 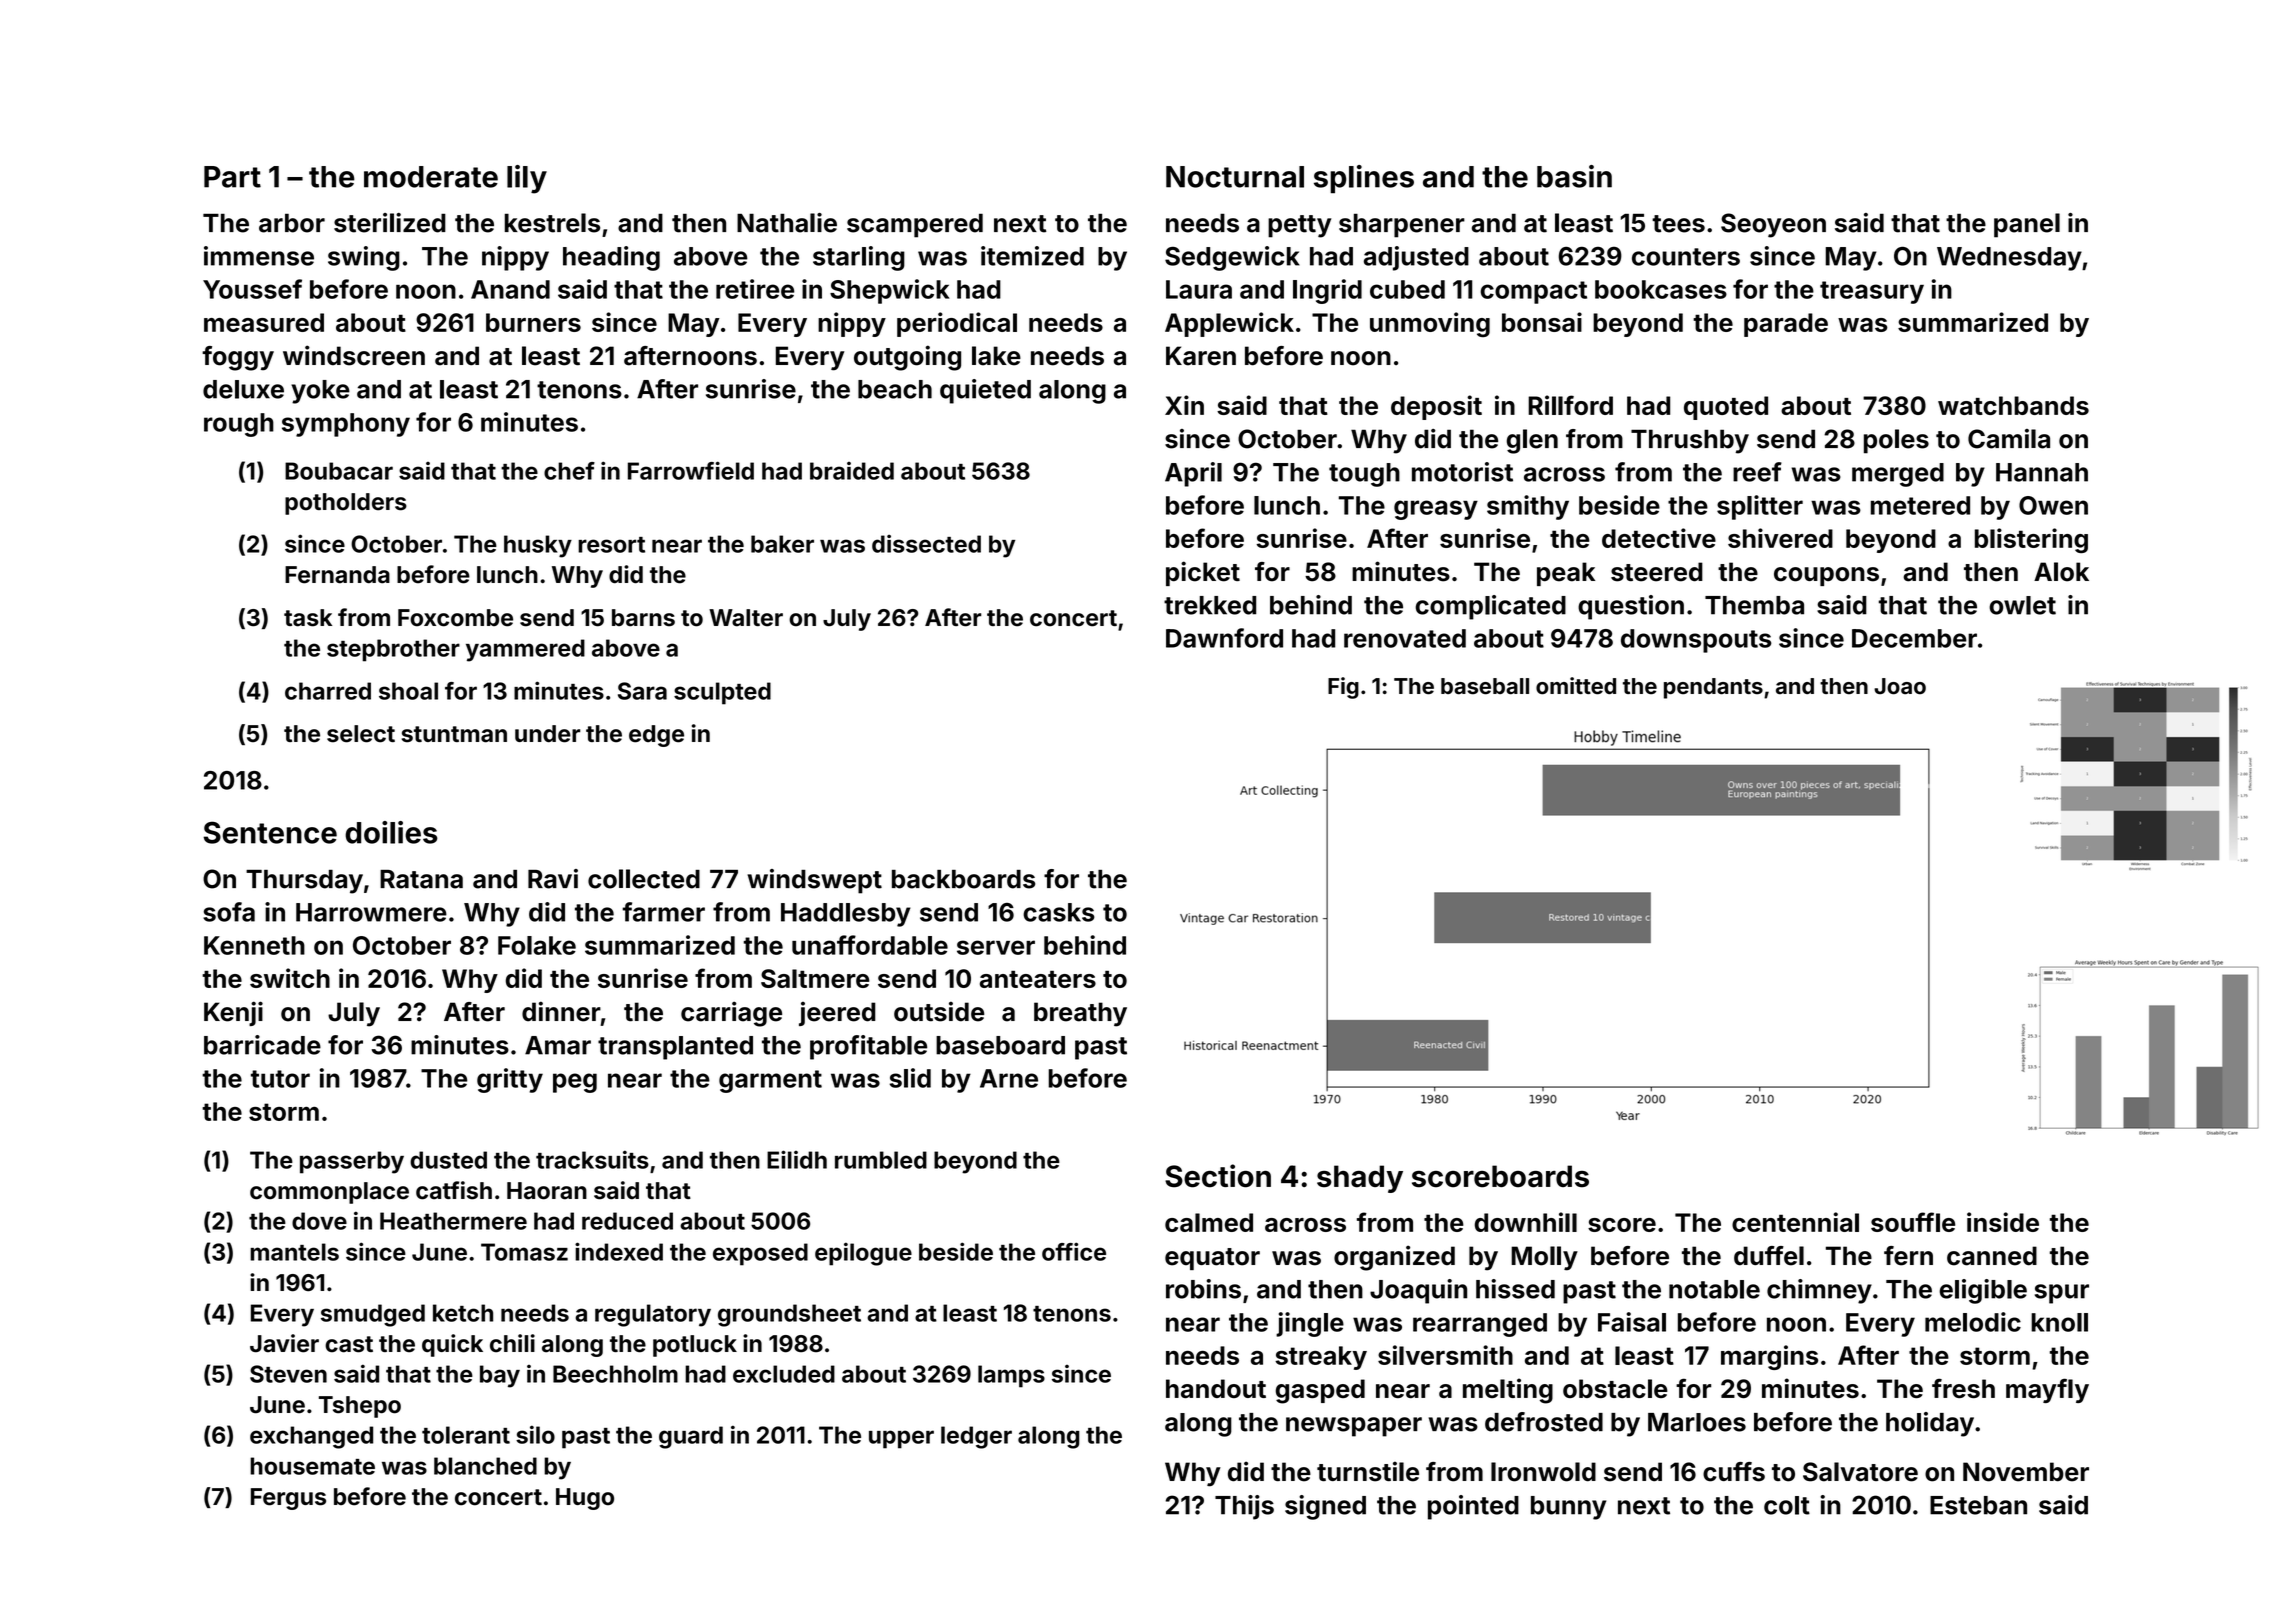 I want to click on guard, so click(x=691, y=1437).
